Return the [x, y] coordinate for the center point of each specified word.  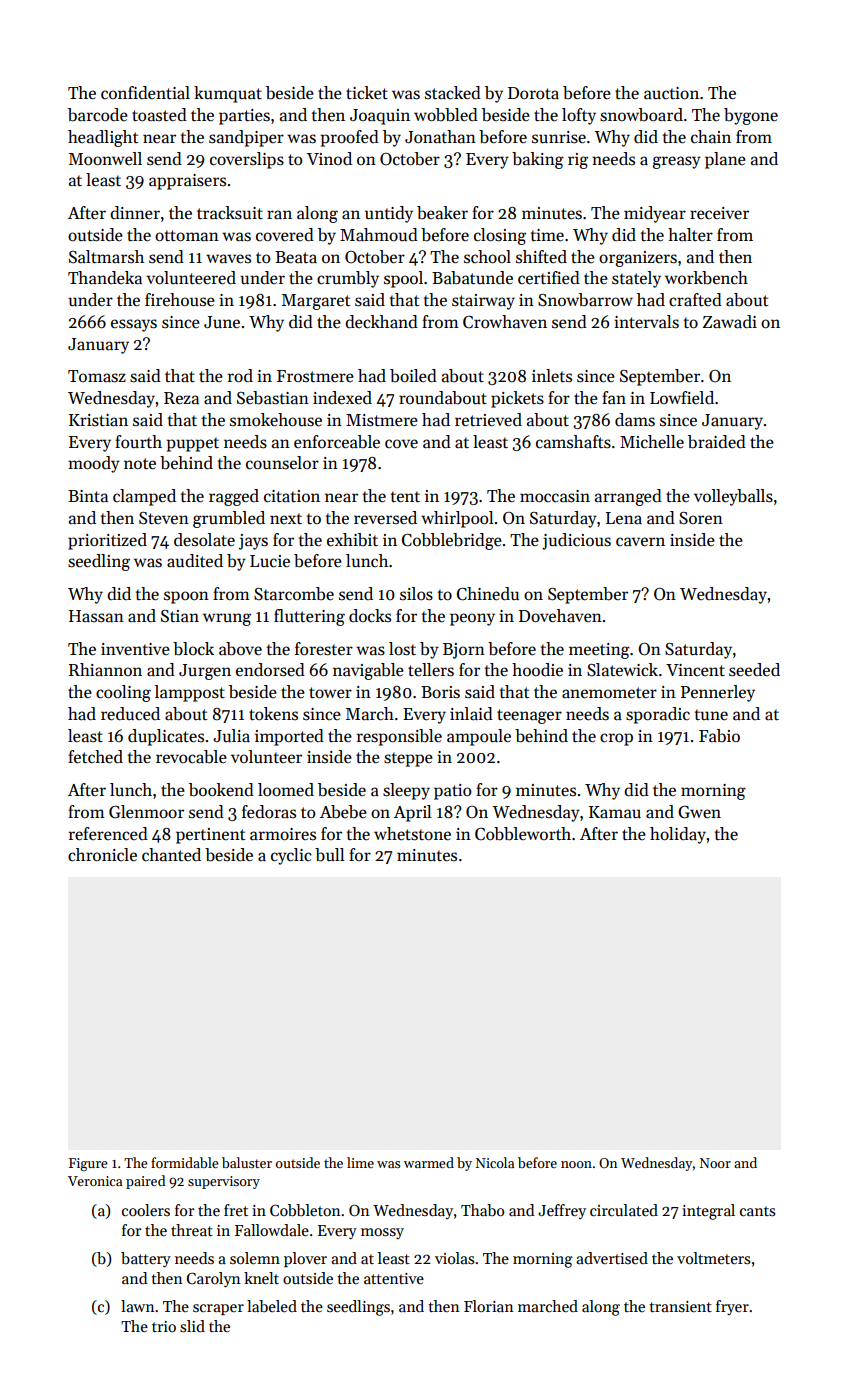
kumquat [228, 94]
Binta [88, 496]
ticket [367, 93]
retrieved [488, 420]
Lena [624, 518]
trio [164, 1326]
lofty [579, 116]
